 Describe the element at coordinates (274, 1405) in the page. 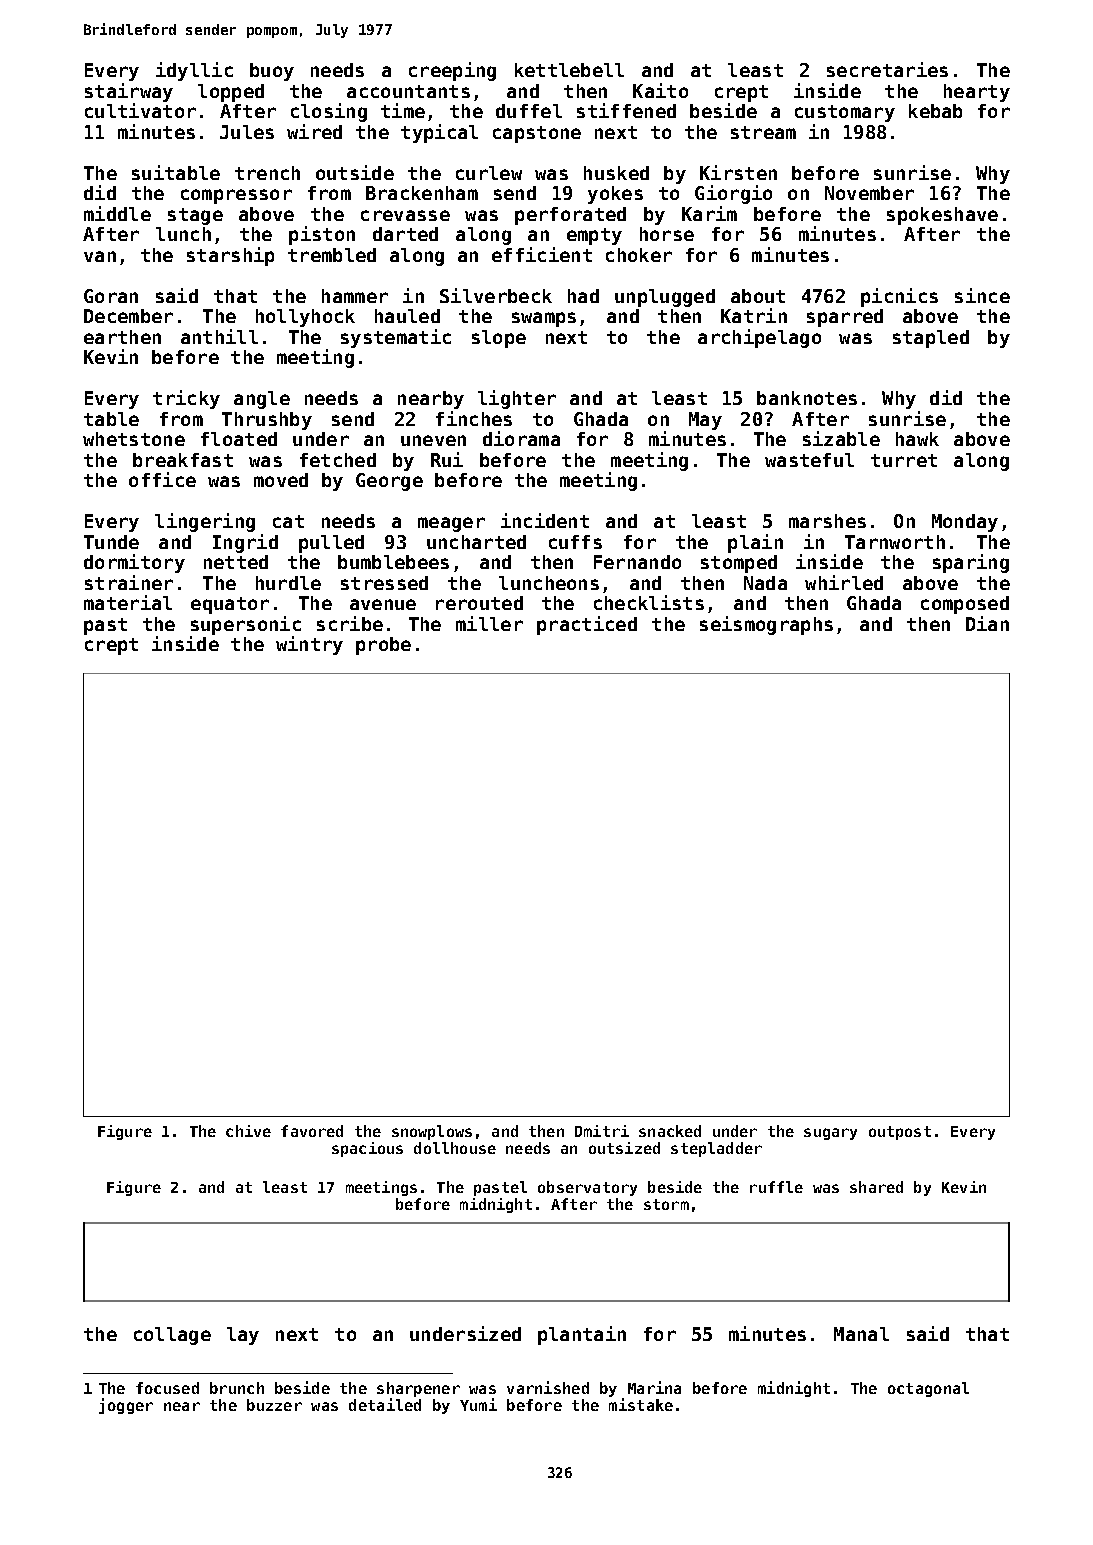

I see `buzzer` at that location.
